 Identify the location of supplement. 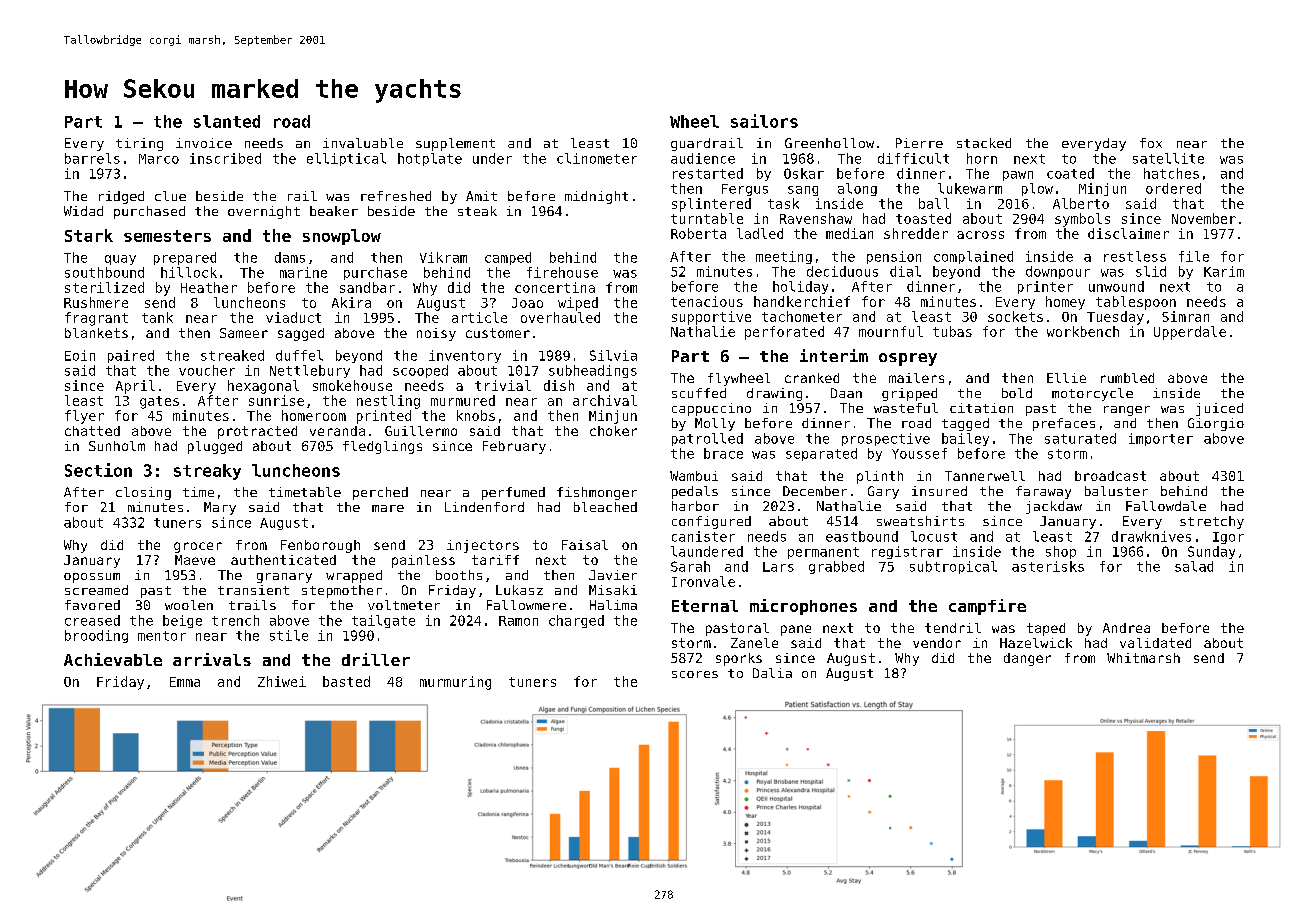
(455, 144).
